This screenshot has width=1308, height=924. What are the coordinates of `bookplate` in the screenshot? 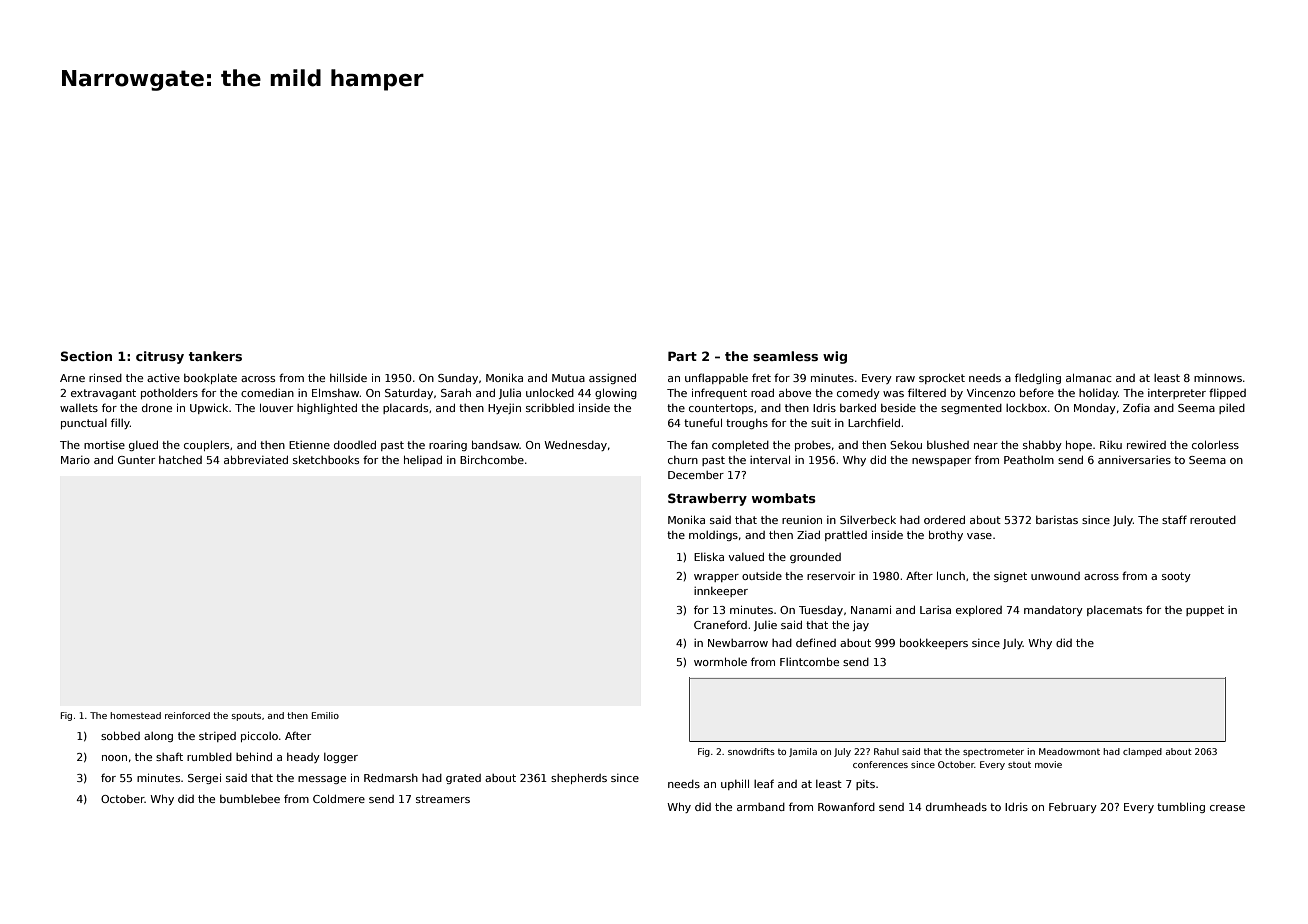 It's located at (210, 378).
